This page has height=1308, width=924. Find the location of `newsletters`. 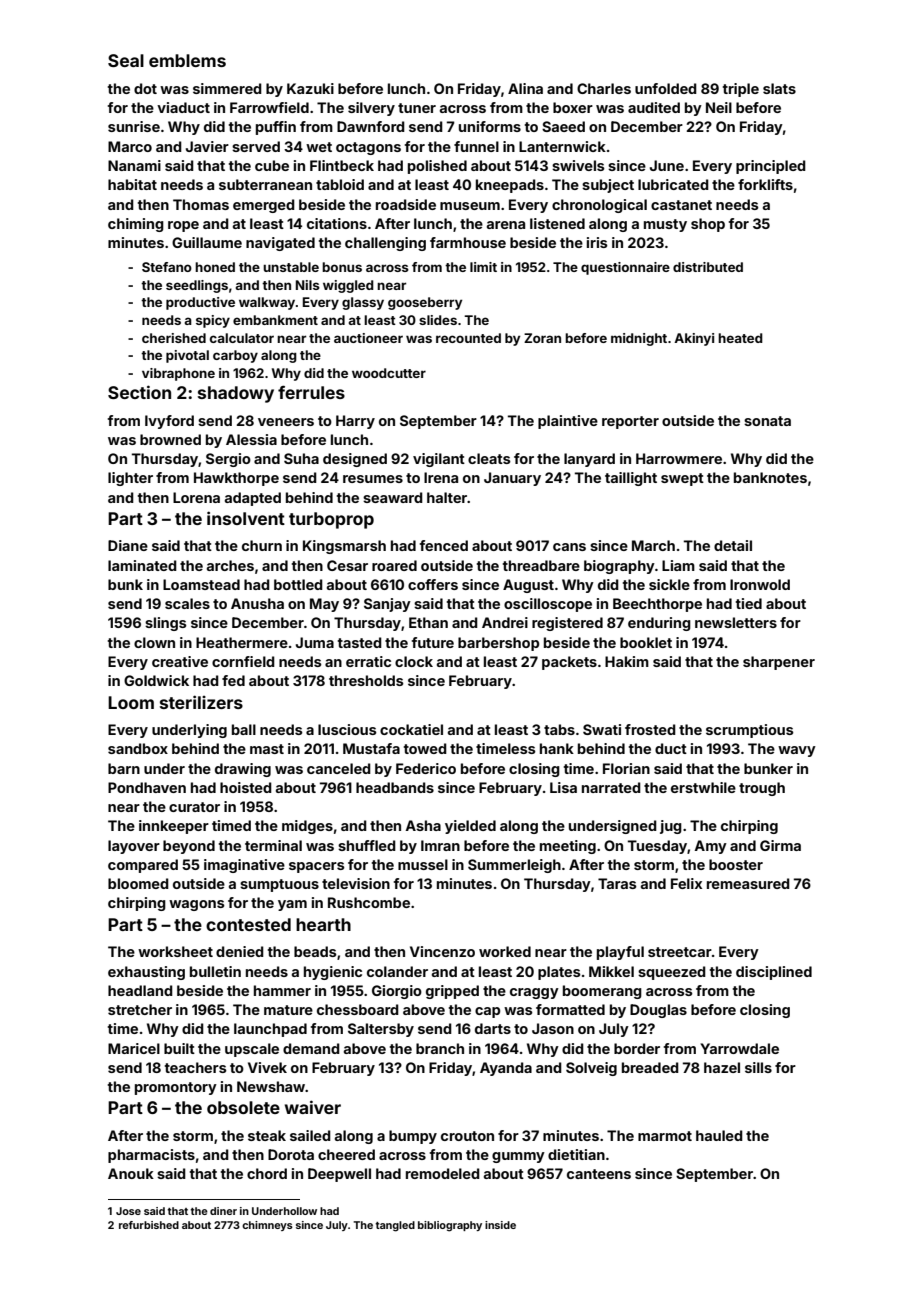

newsletters is located at coordinates (736, 622).
